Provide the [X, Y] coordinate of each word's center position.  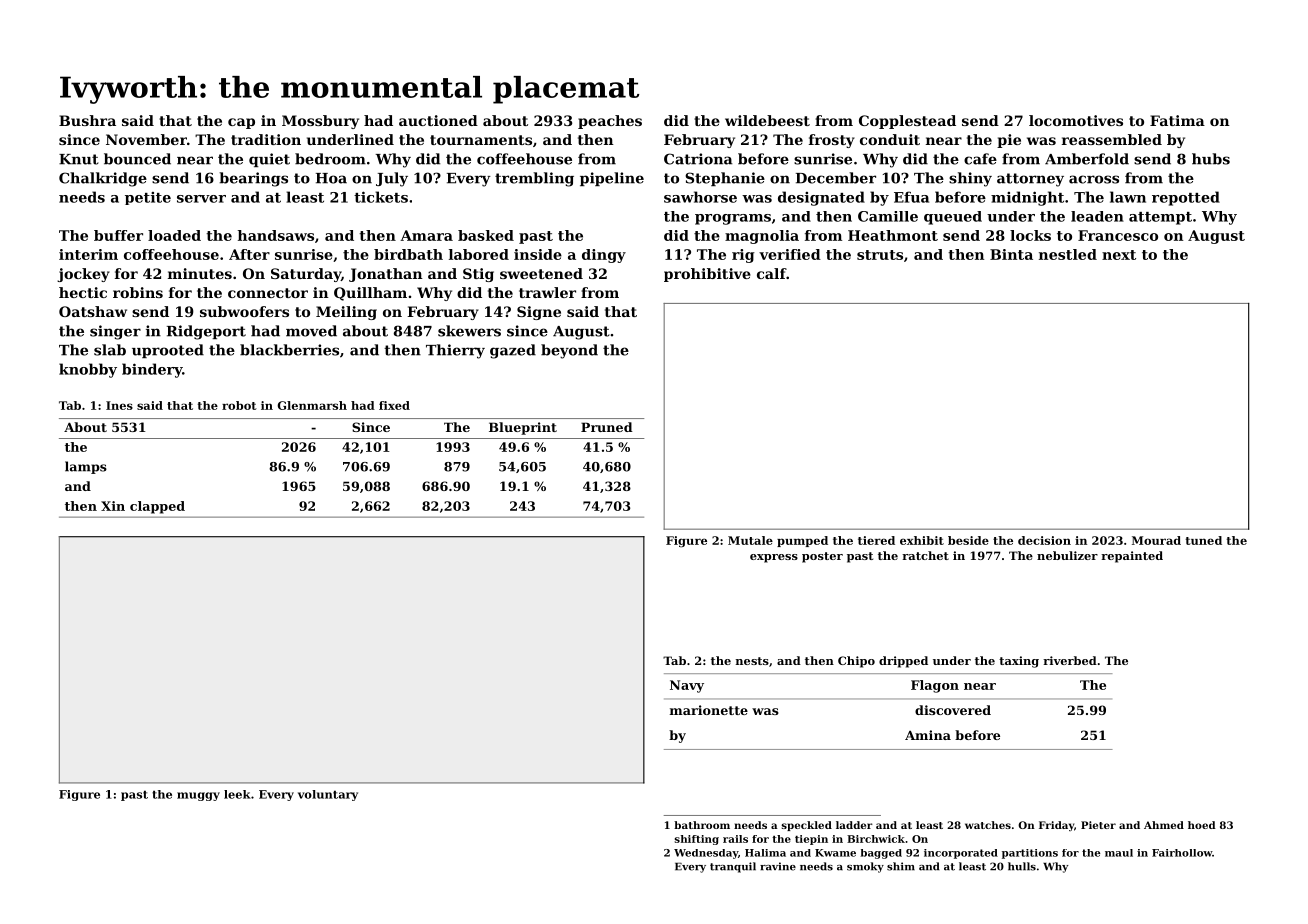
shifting [697, 840]
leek [237, 794]
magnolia [762, 237]
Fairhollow [1182, 853]
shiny [970, 179]
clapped [157, 507]
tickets [381, 197]
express [774, 558]
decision [1044, 540]
